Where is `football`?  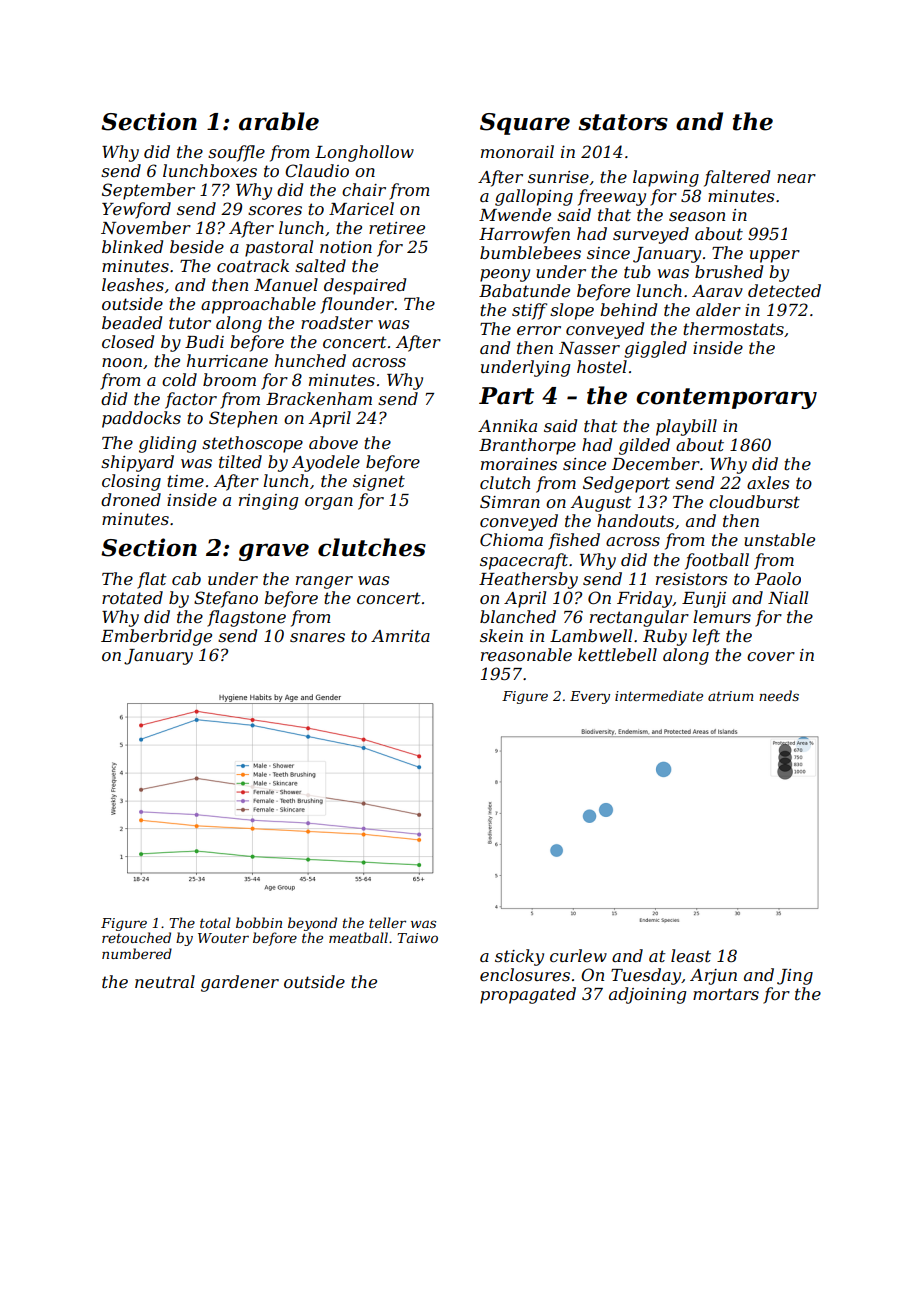
football is located at coordinates (717, 561).
